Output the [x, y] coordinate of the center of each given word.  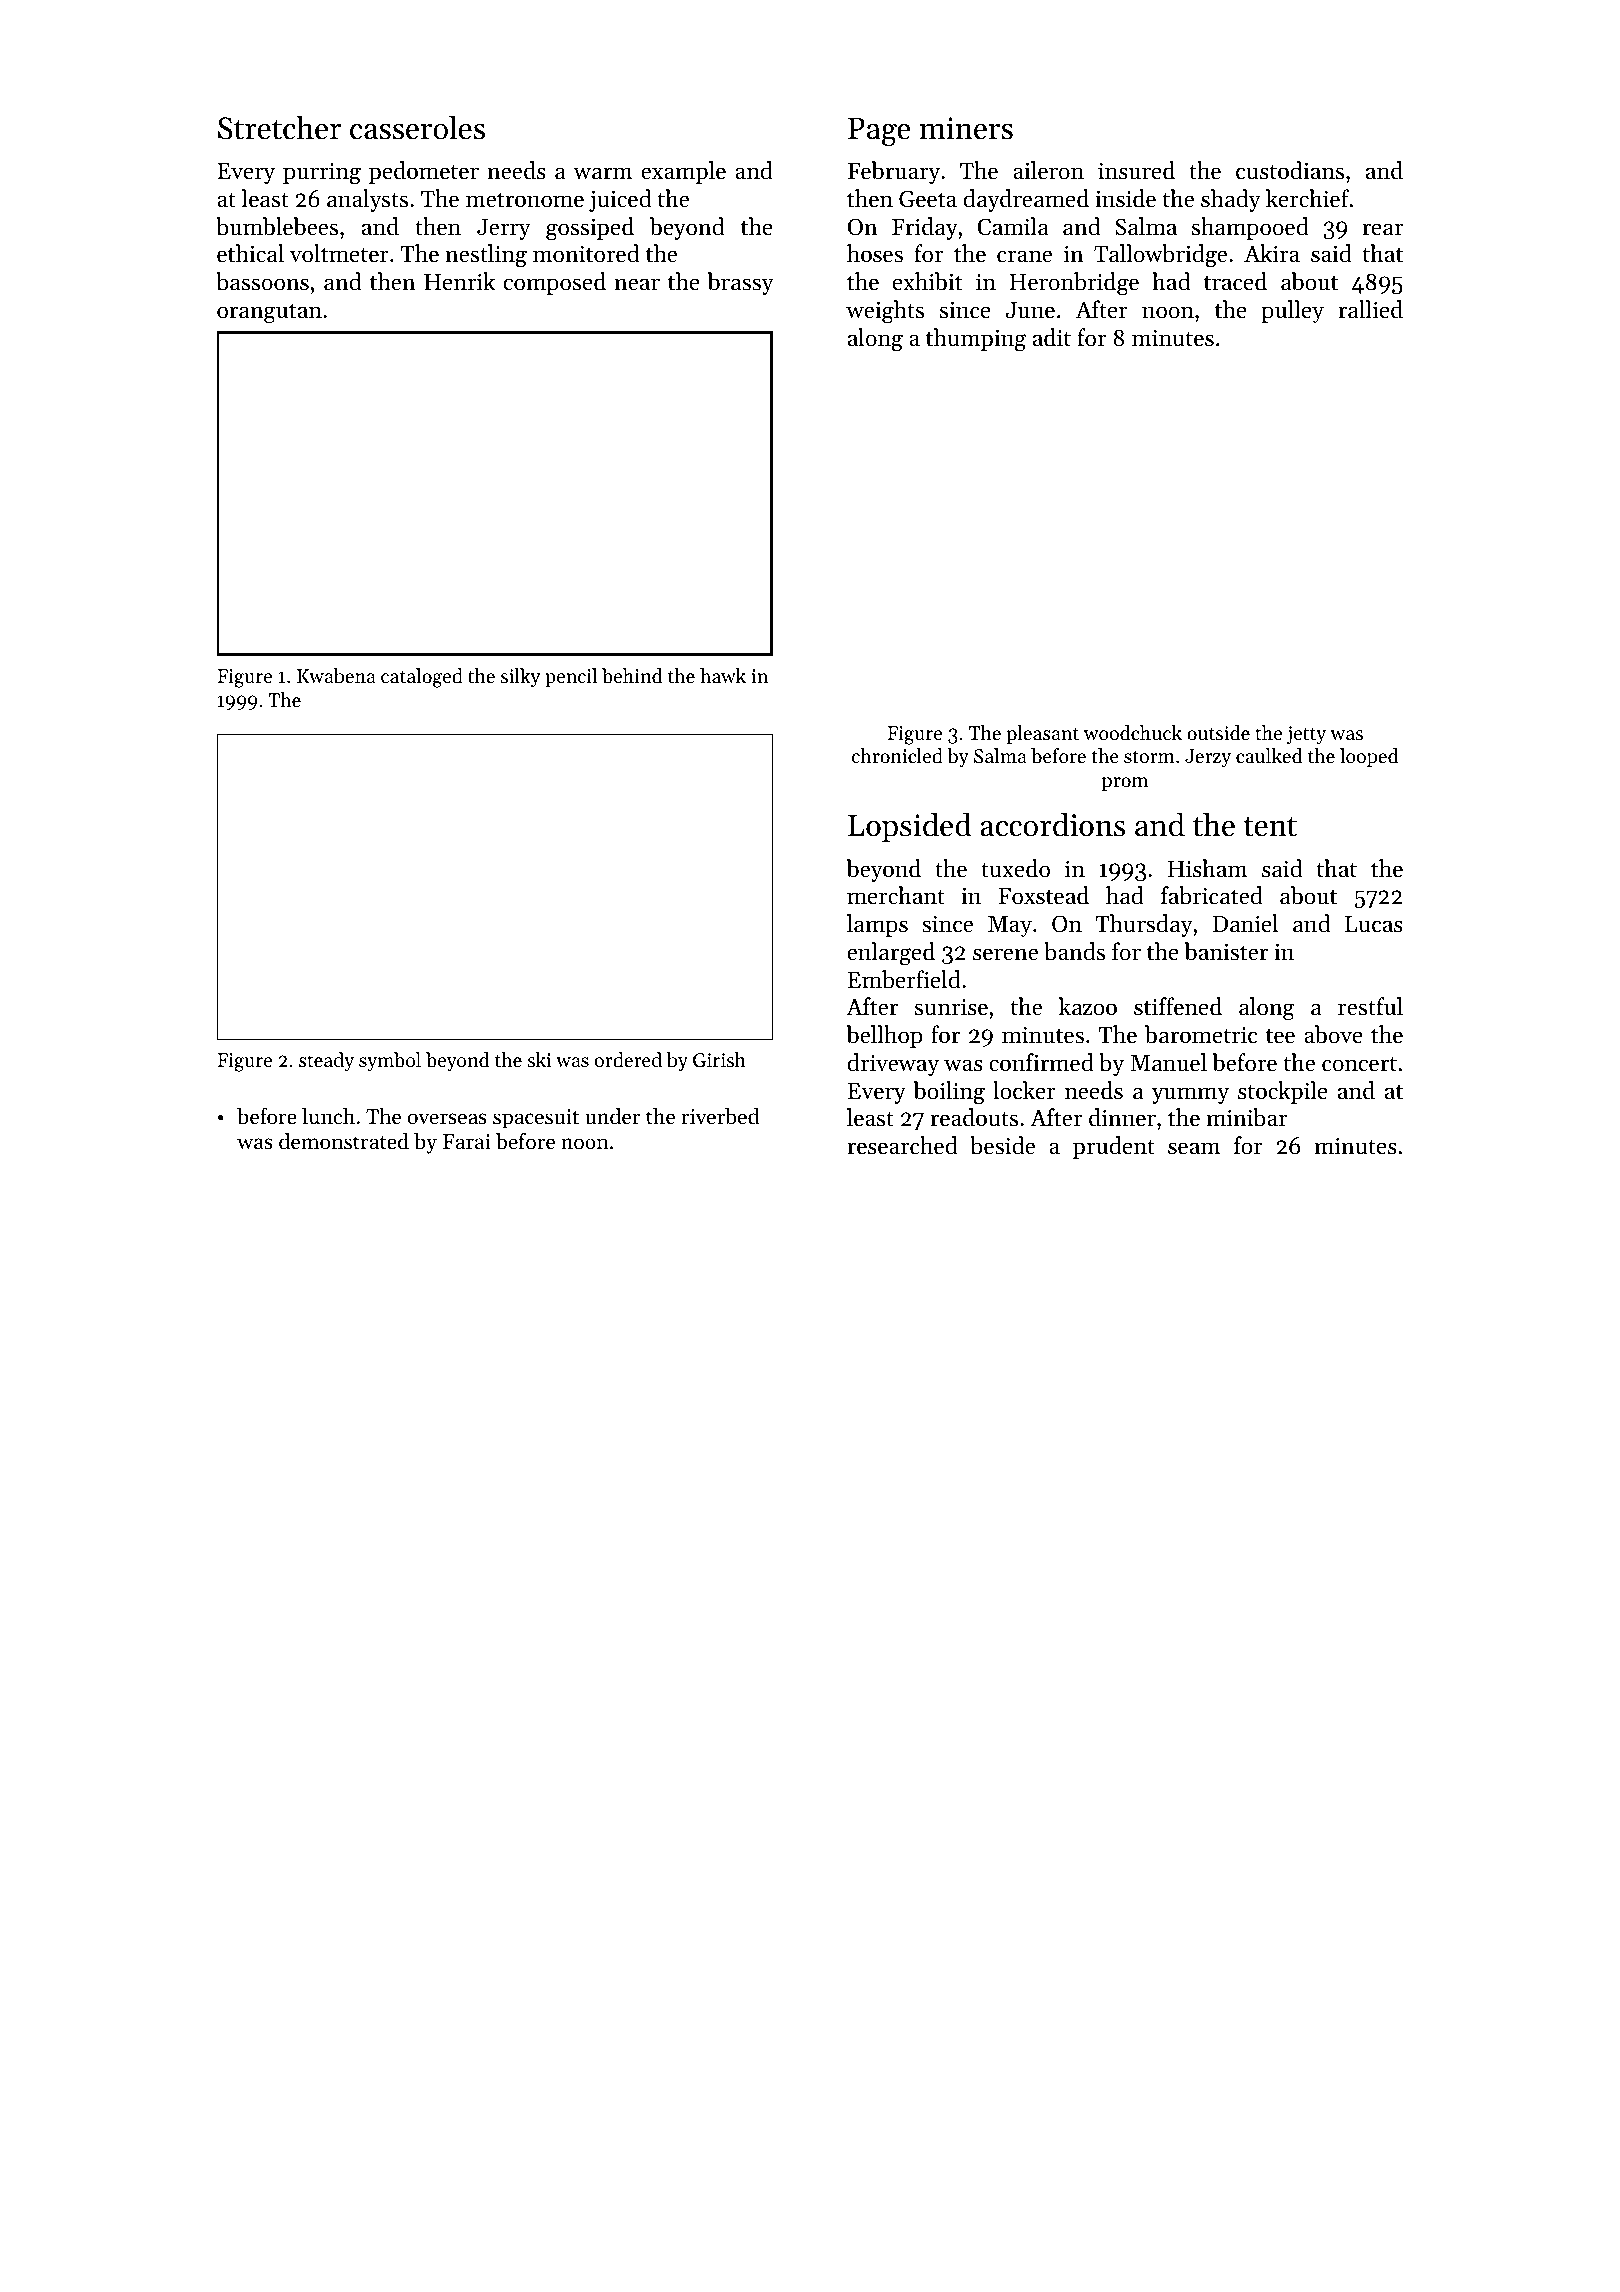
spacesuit [536, 1119]
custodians [1290, 170]
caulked [1269, 756]
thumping [976, 340]
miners [966, 128]
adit [1052, 337]
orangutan [269, 313]
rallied [1370, 309]
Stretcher [279, 127]
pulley [1292, 311]
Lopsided [910, 827]
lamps [877, 925]
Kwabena [336, 676]
